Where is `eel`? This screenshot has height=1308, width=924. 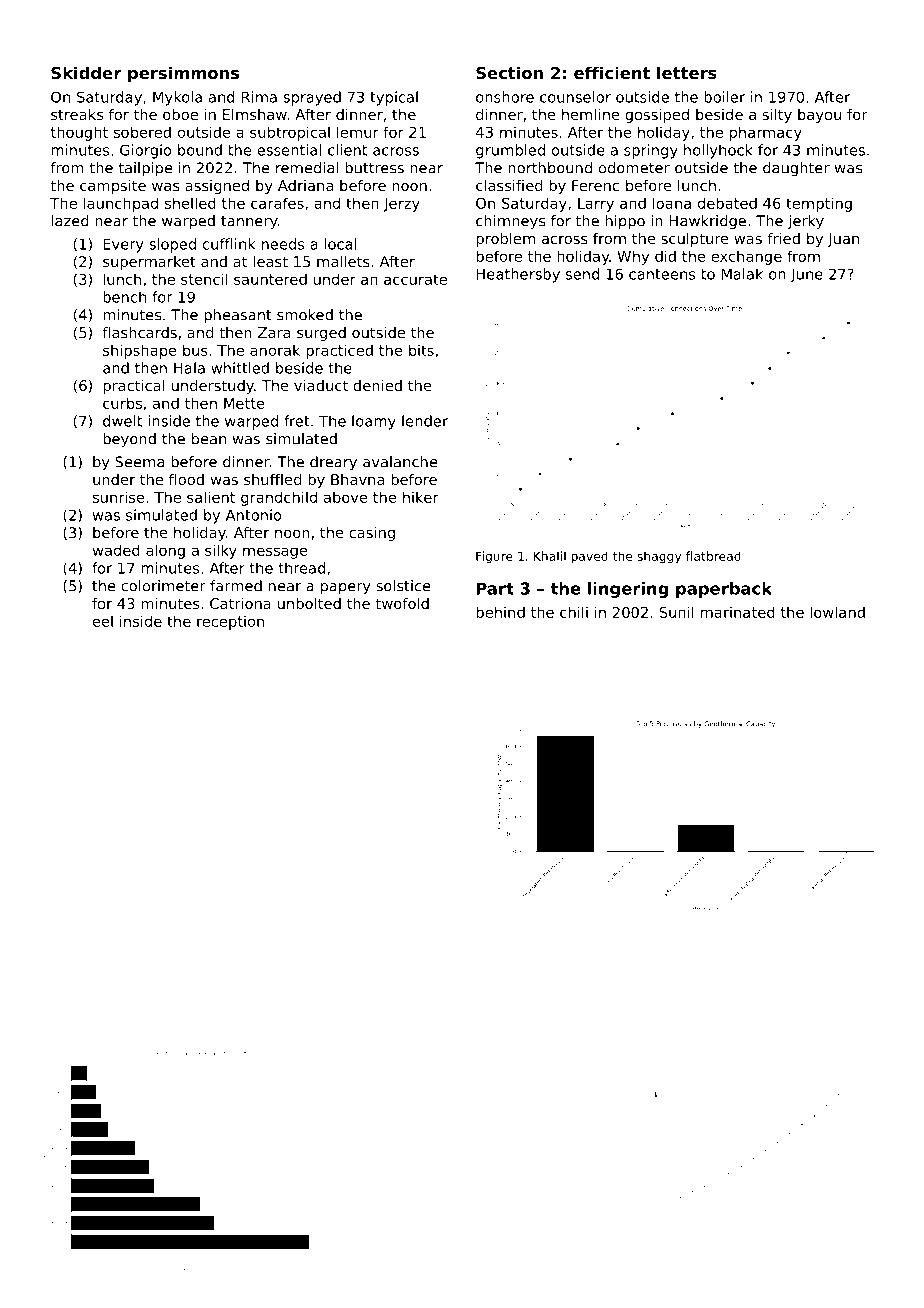
eel is located at coordinates (103, 621).
